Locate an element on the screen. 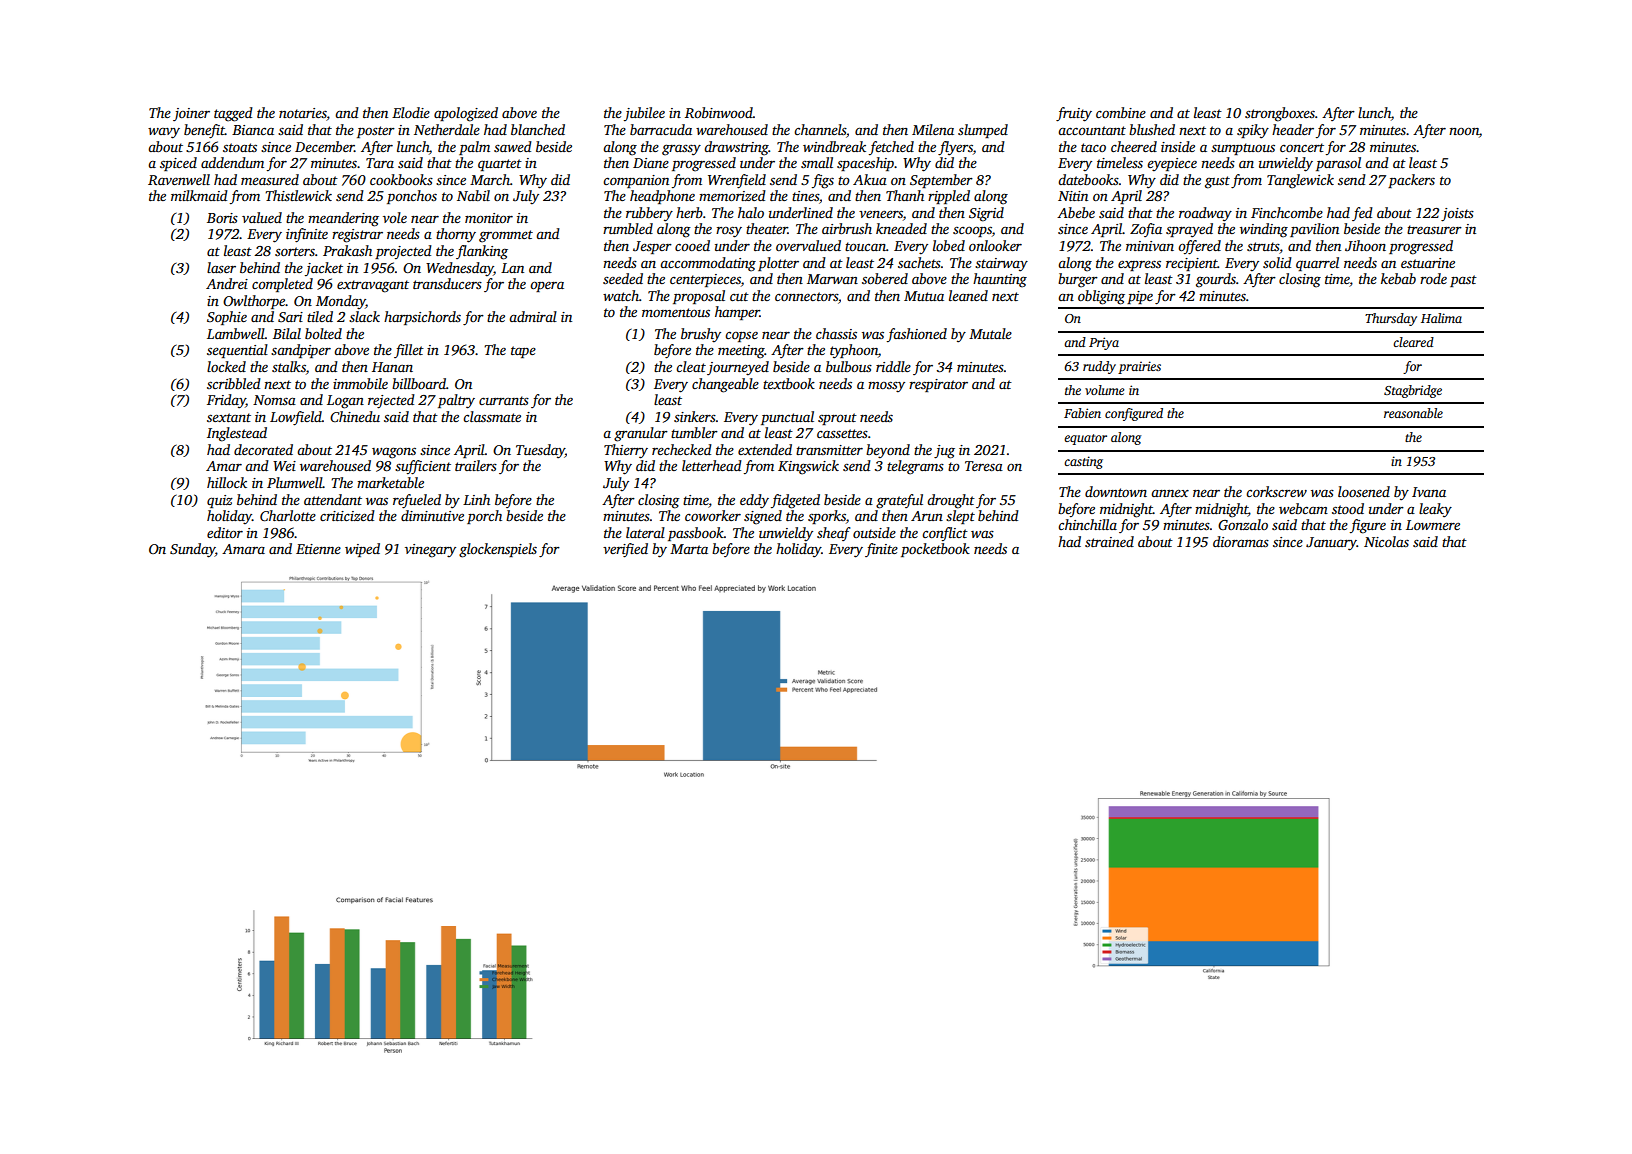 The image size is (1632, 1154). strongboxes is located at coordinates (1280, 114).
